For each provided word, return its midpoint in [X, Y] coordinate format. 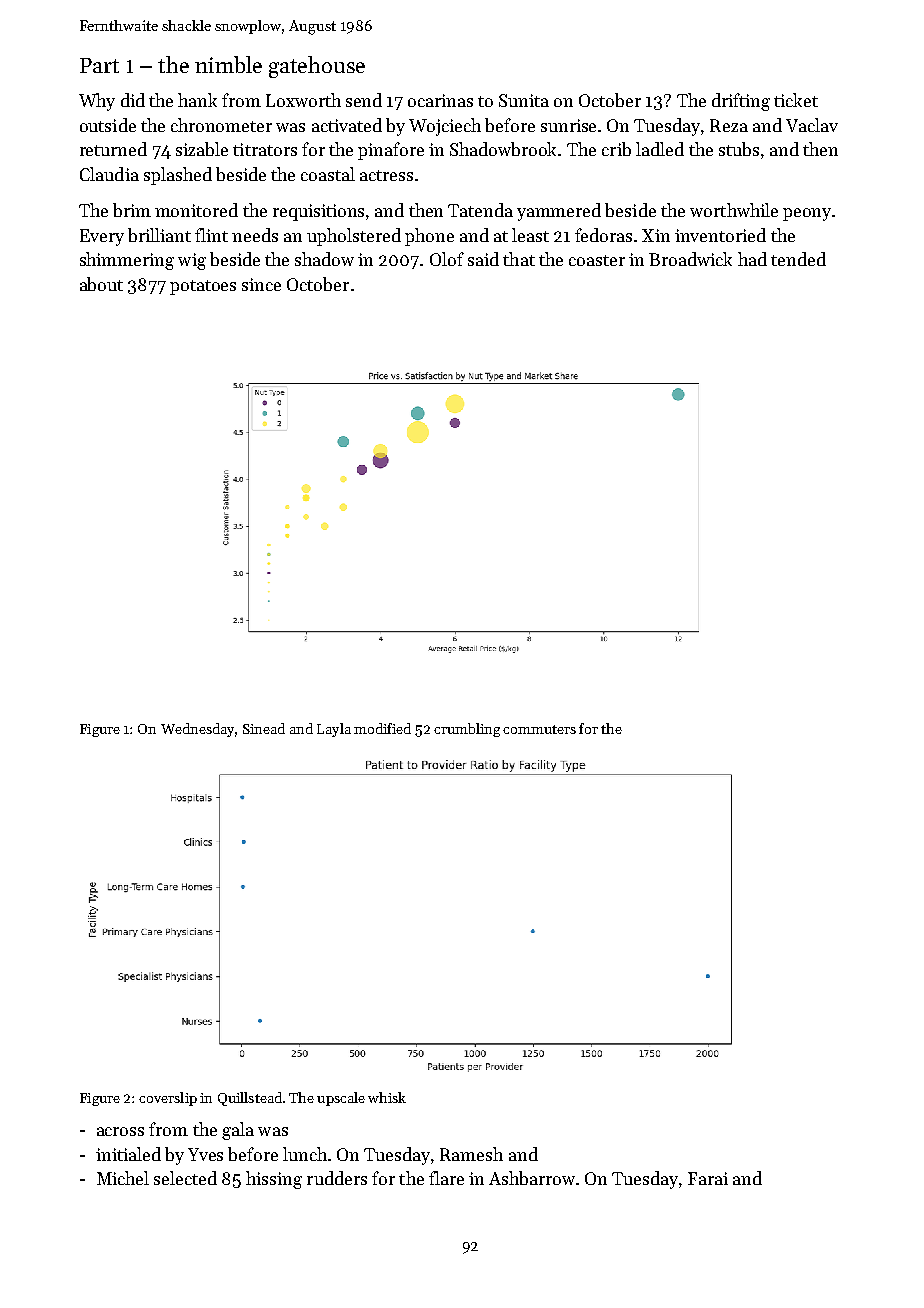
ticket [796, 100]
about [101, 284]
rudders [337, 1178]
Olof [447, 259]
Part [99, 65]
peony [807, 214]
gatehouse [317, 67]
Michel [123, 1178]
